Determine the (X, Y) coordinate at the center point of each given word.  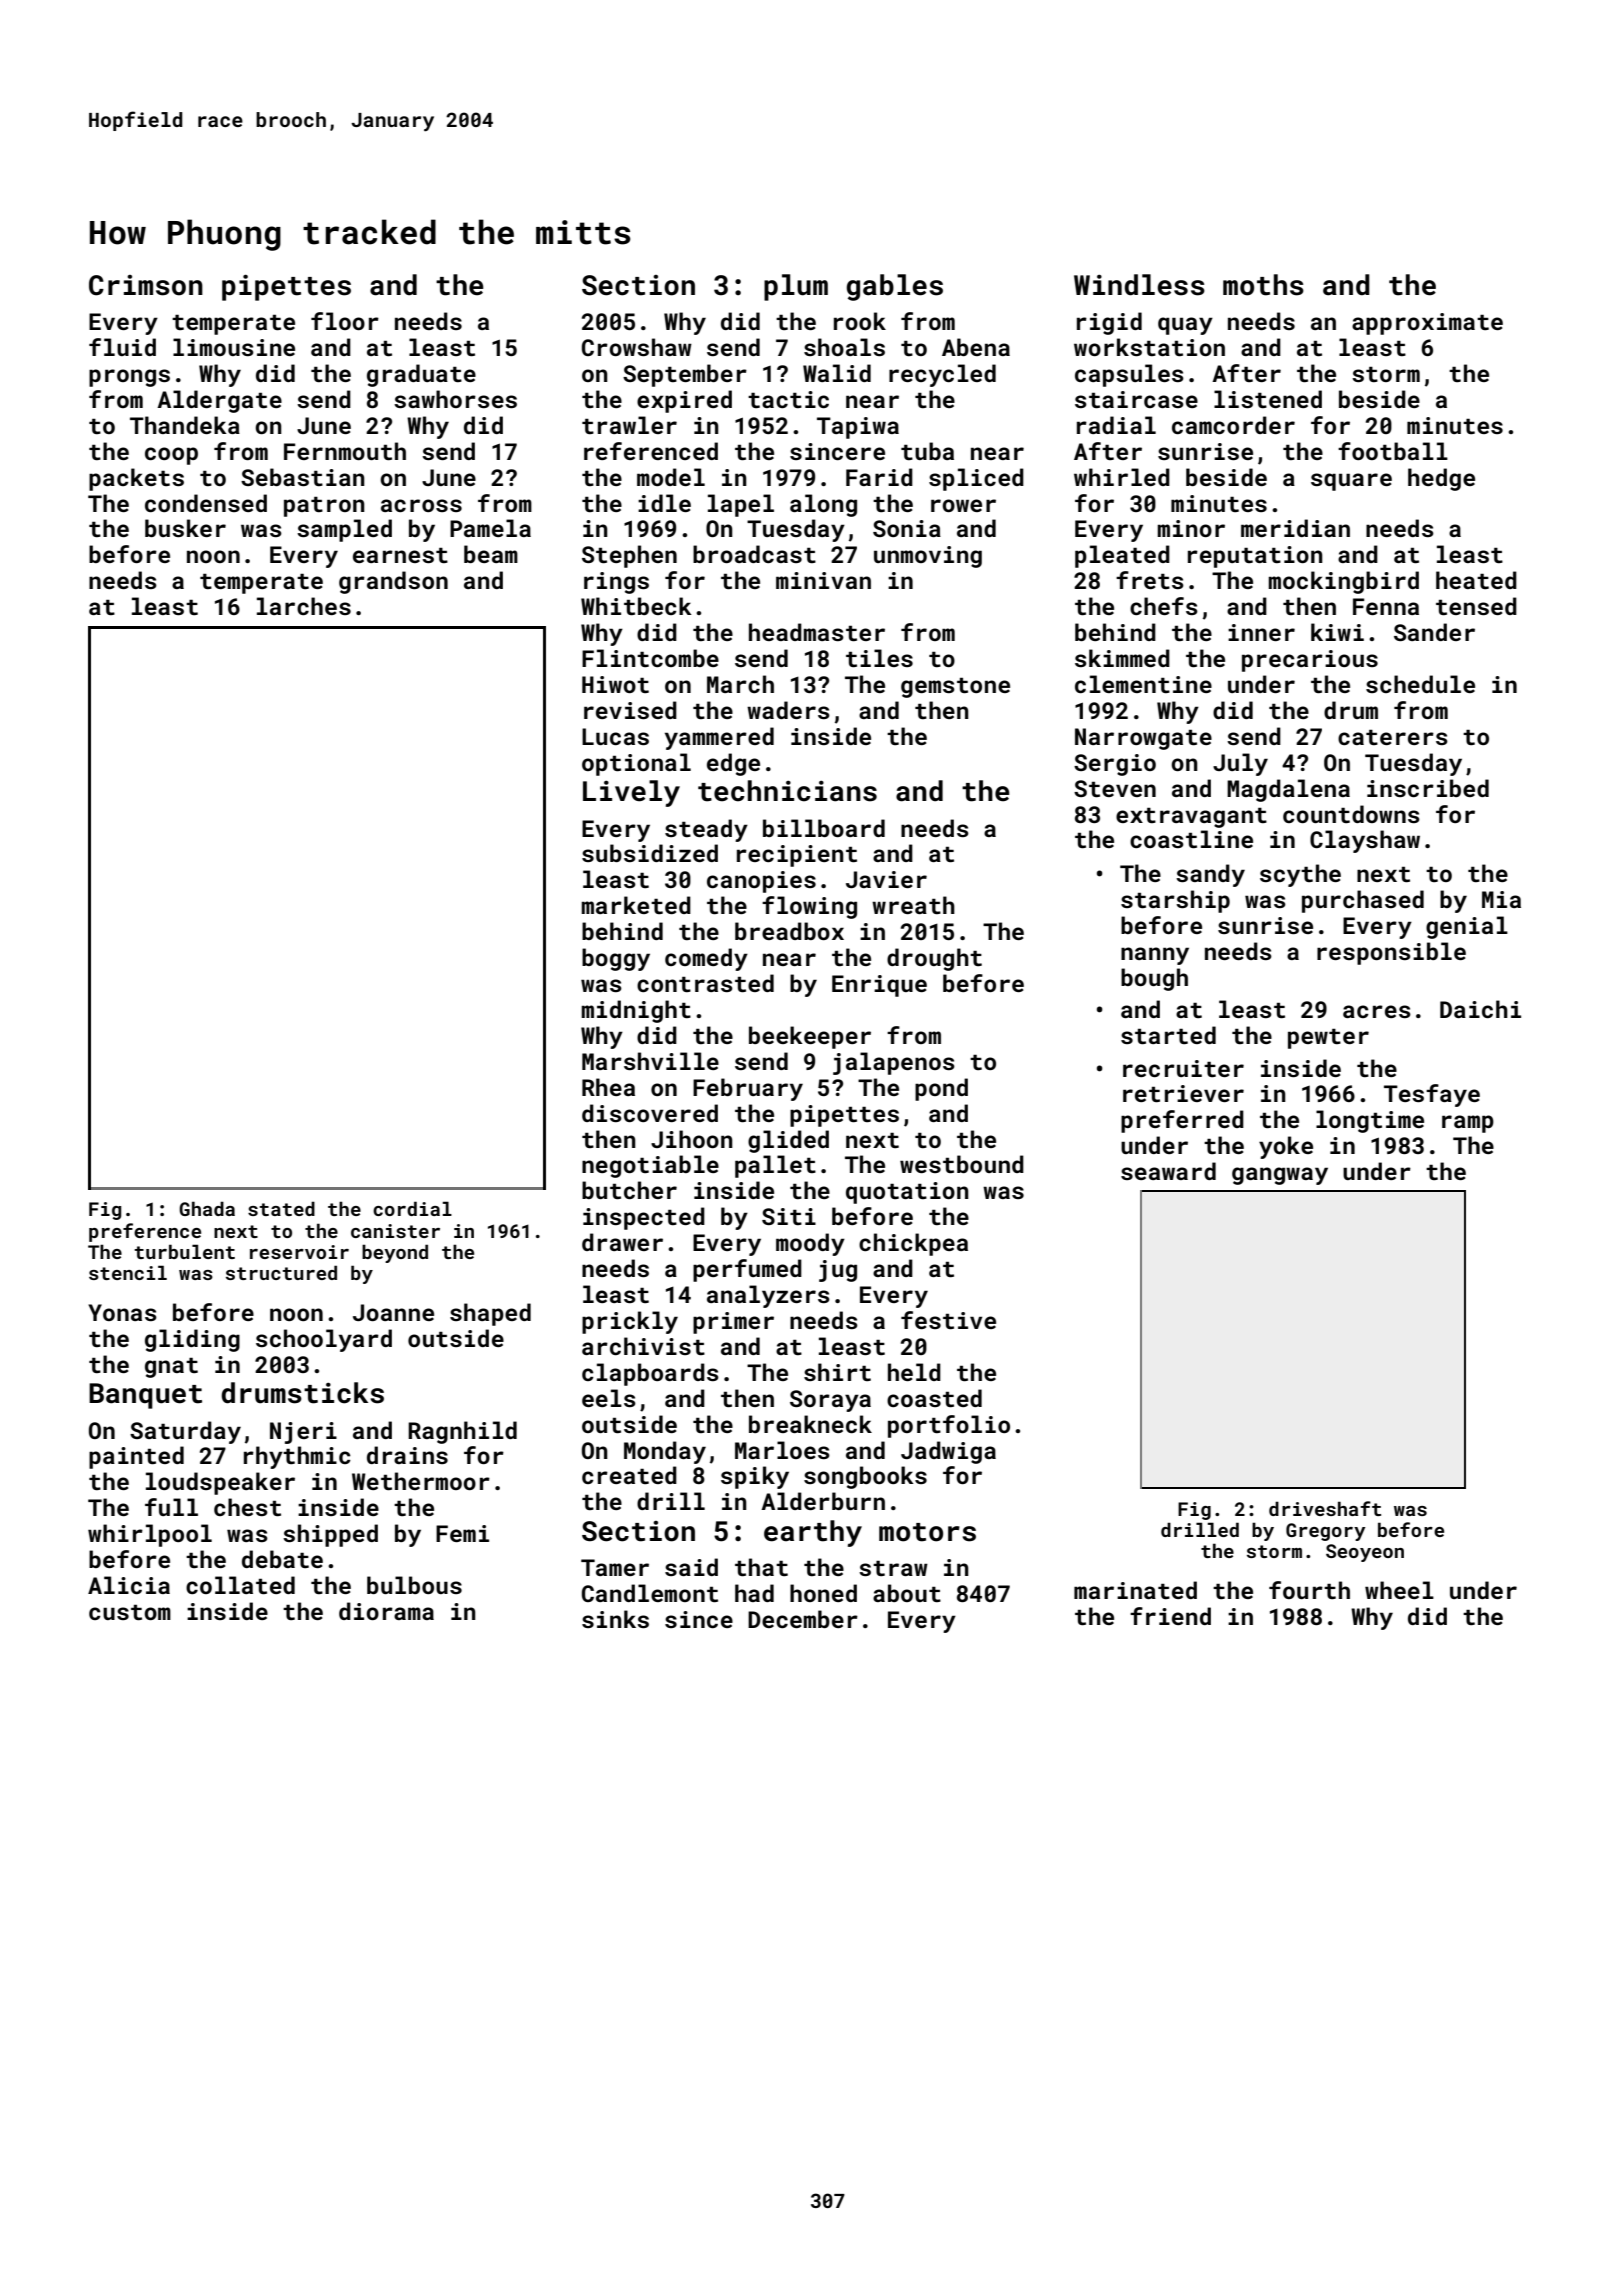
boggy (616, 959)
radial (1116, 425)
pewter (1328, 1039)
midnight (636, 1011)
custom (130, 1612)
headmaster (817, 632)
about (907, 1593)
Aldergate (219, 401)
